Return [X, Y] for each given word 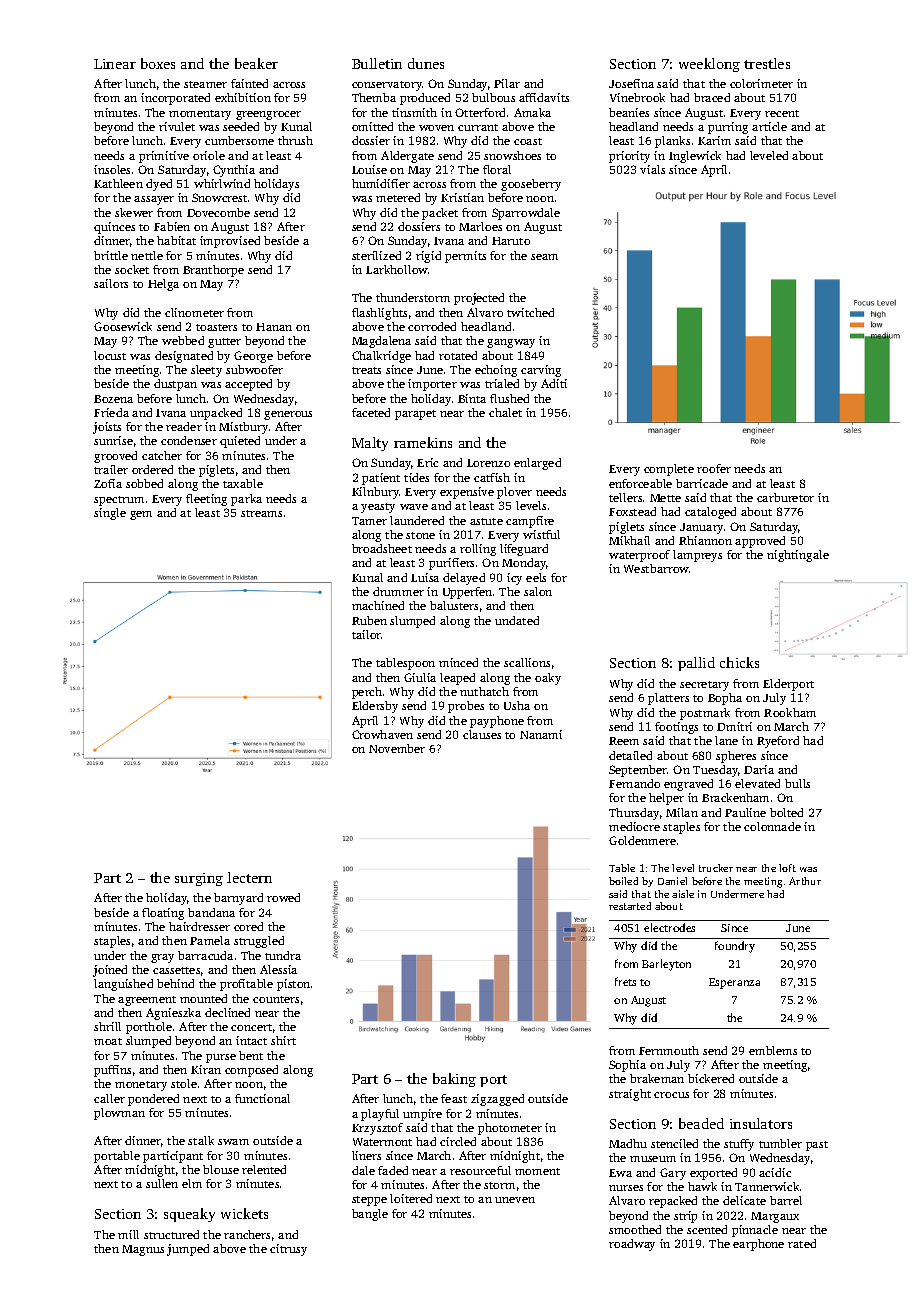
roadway [632, 1245]
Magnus [143, 1250]
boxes [158, 63]
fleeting [206, 500]
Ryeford [778, 742]
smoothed [635, 1229]
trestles [767, 63]
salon [538, 591]
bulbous [493, 97]
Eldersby [375, 707]
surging [199, 879]
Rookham [790, 712]
